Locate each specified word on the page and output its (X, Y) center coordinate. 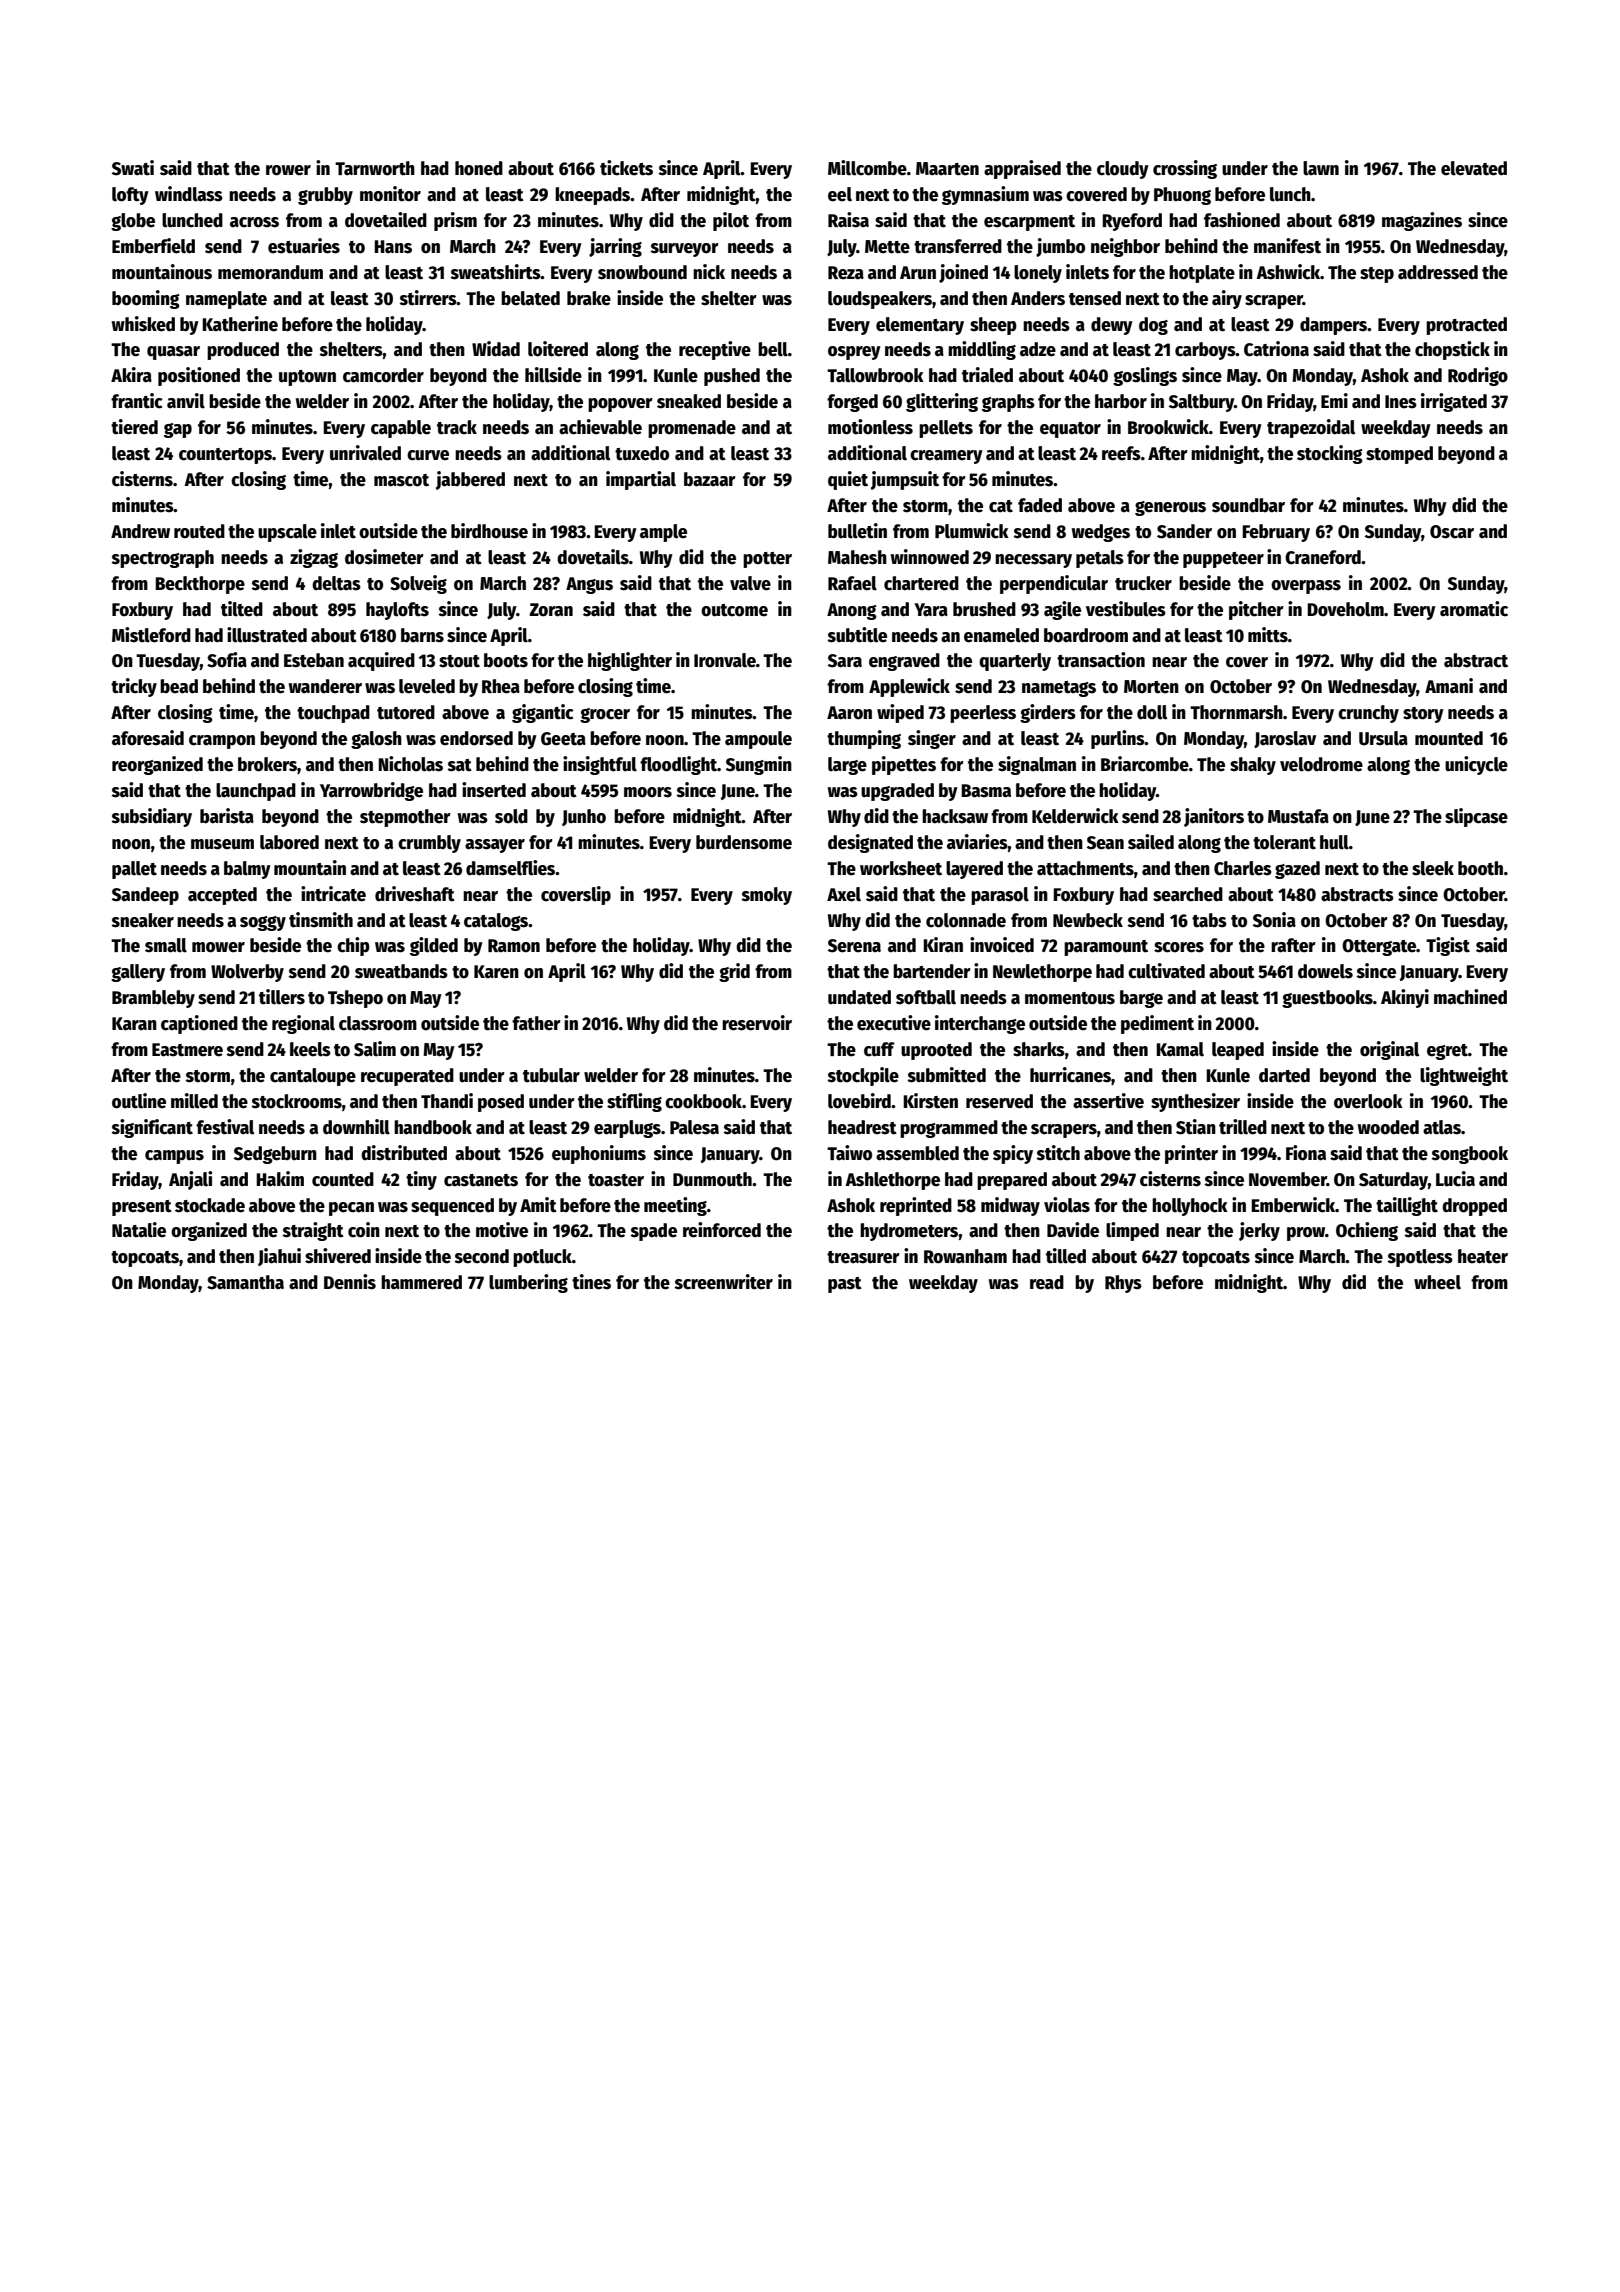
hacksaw (955, 816)
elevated (1474, 168)
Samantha (245, 1282)
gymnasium (985, 195)
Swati (133, 168)
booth (1480, 868)
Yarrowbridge (371, 791)
